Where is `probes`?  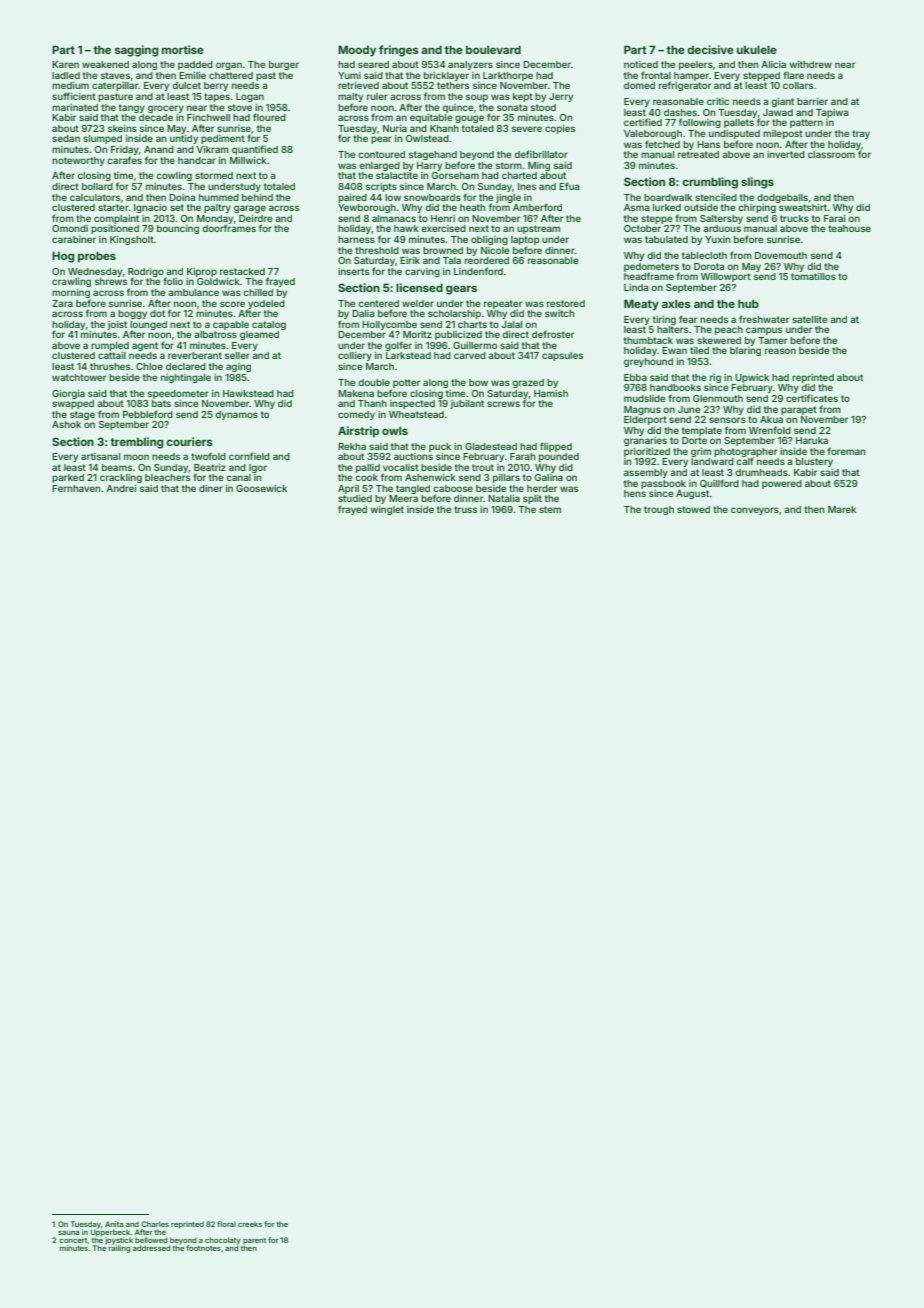
probes is located at coordinates (97, 257).
